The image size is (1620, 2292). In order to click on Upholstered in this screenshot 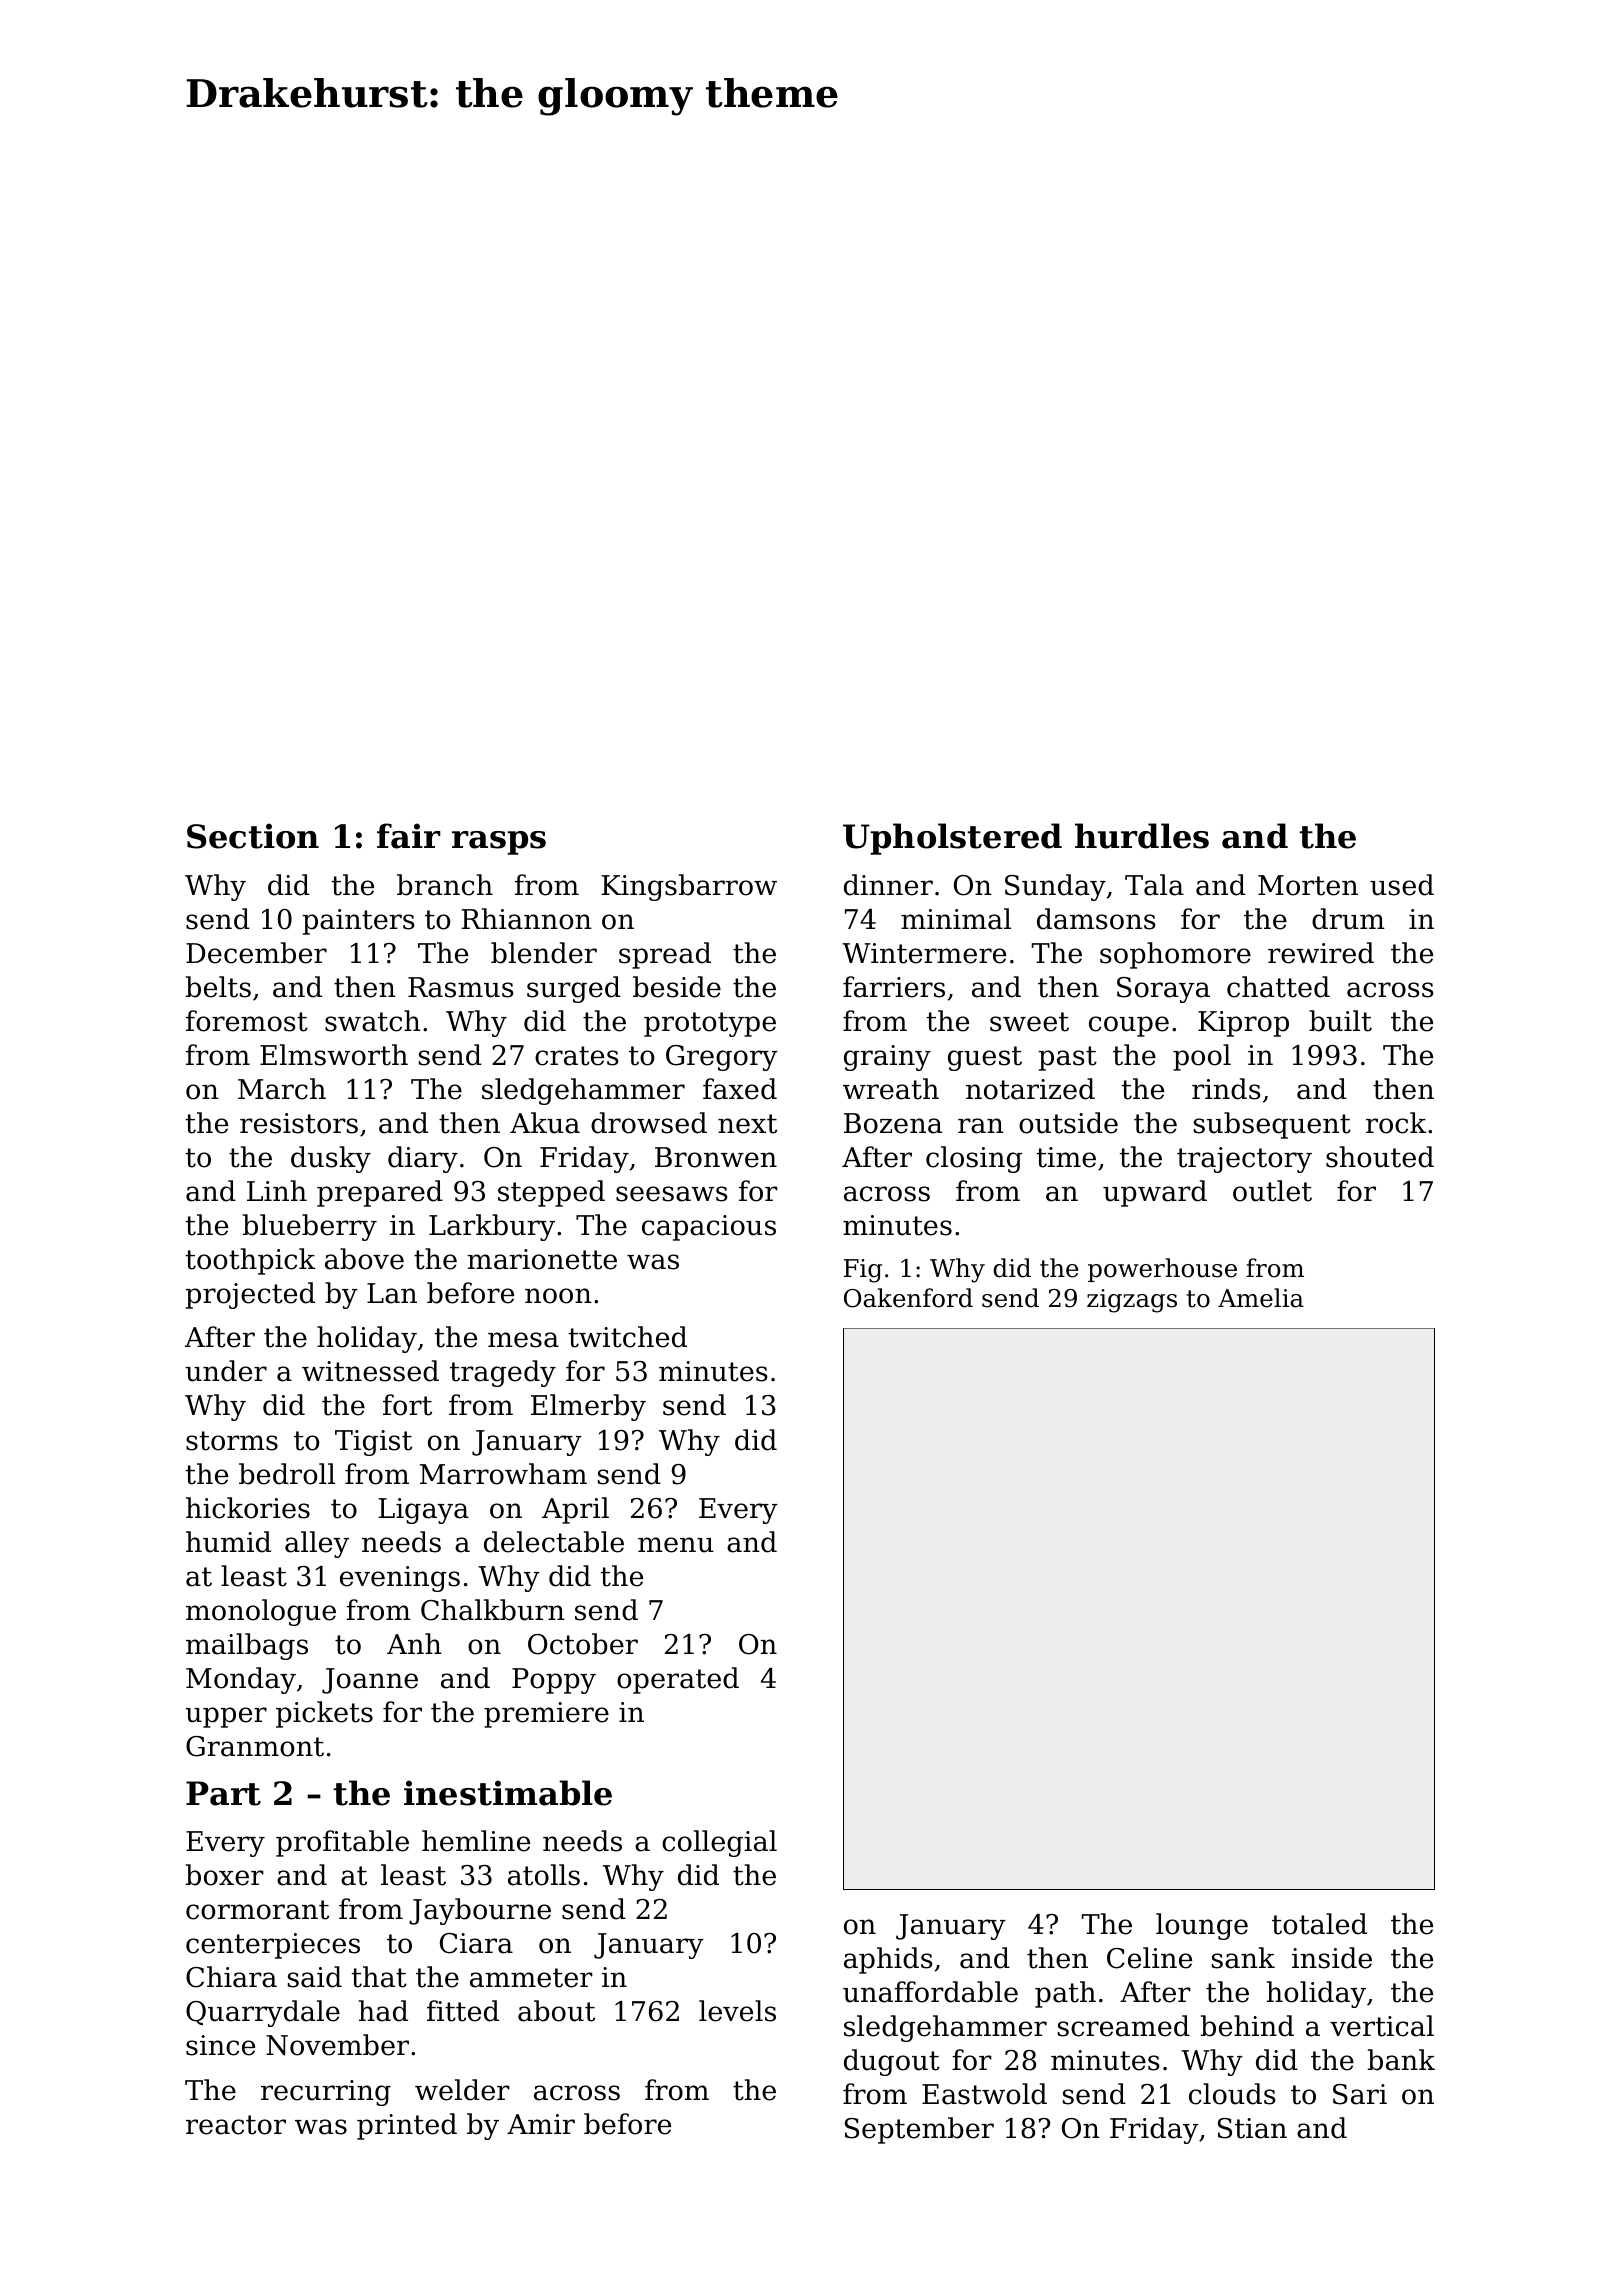, I will do `click(952, 839)`.
